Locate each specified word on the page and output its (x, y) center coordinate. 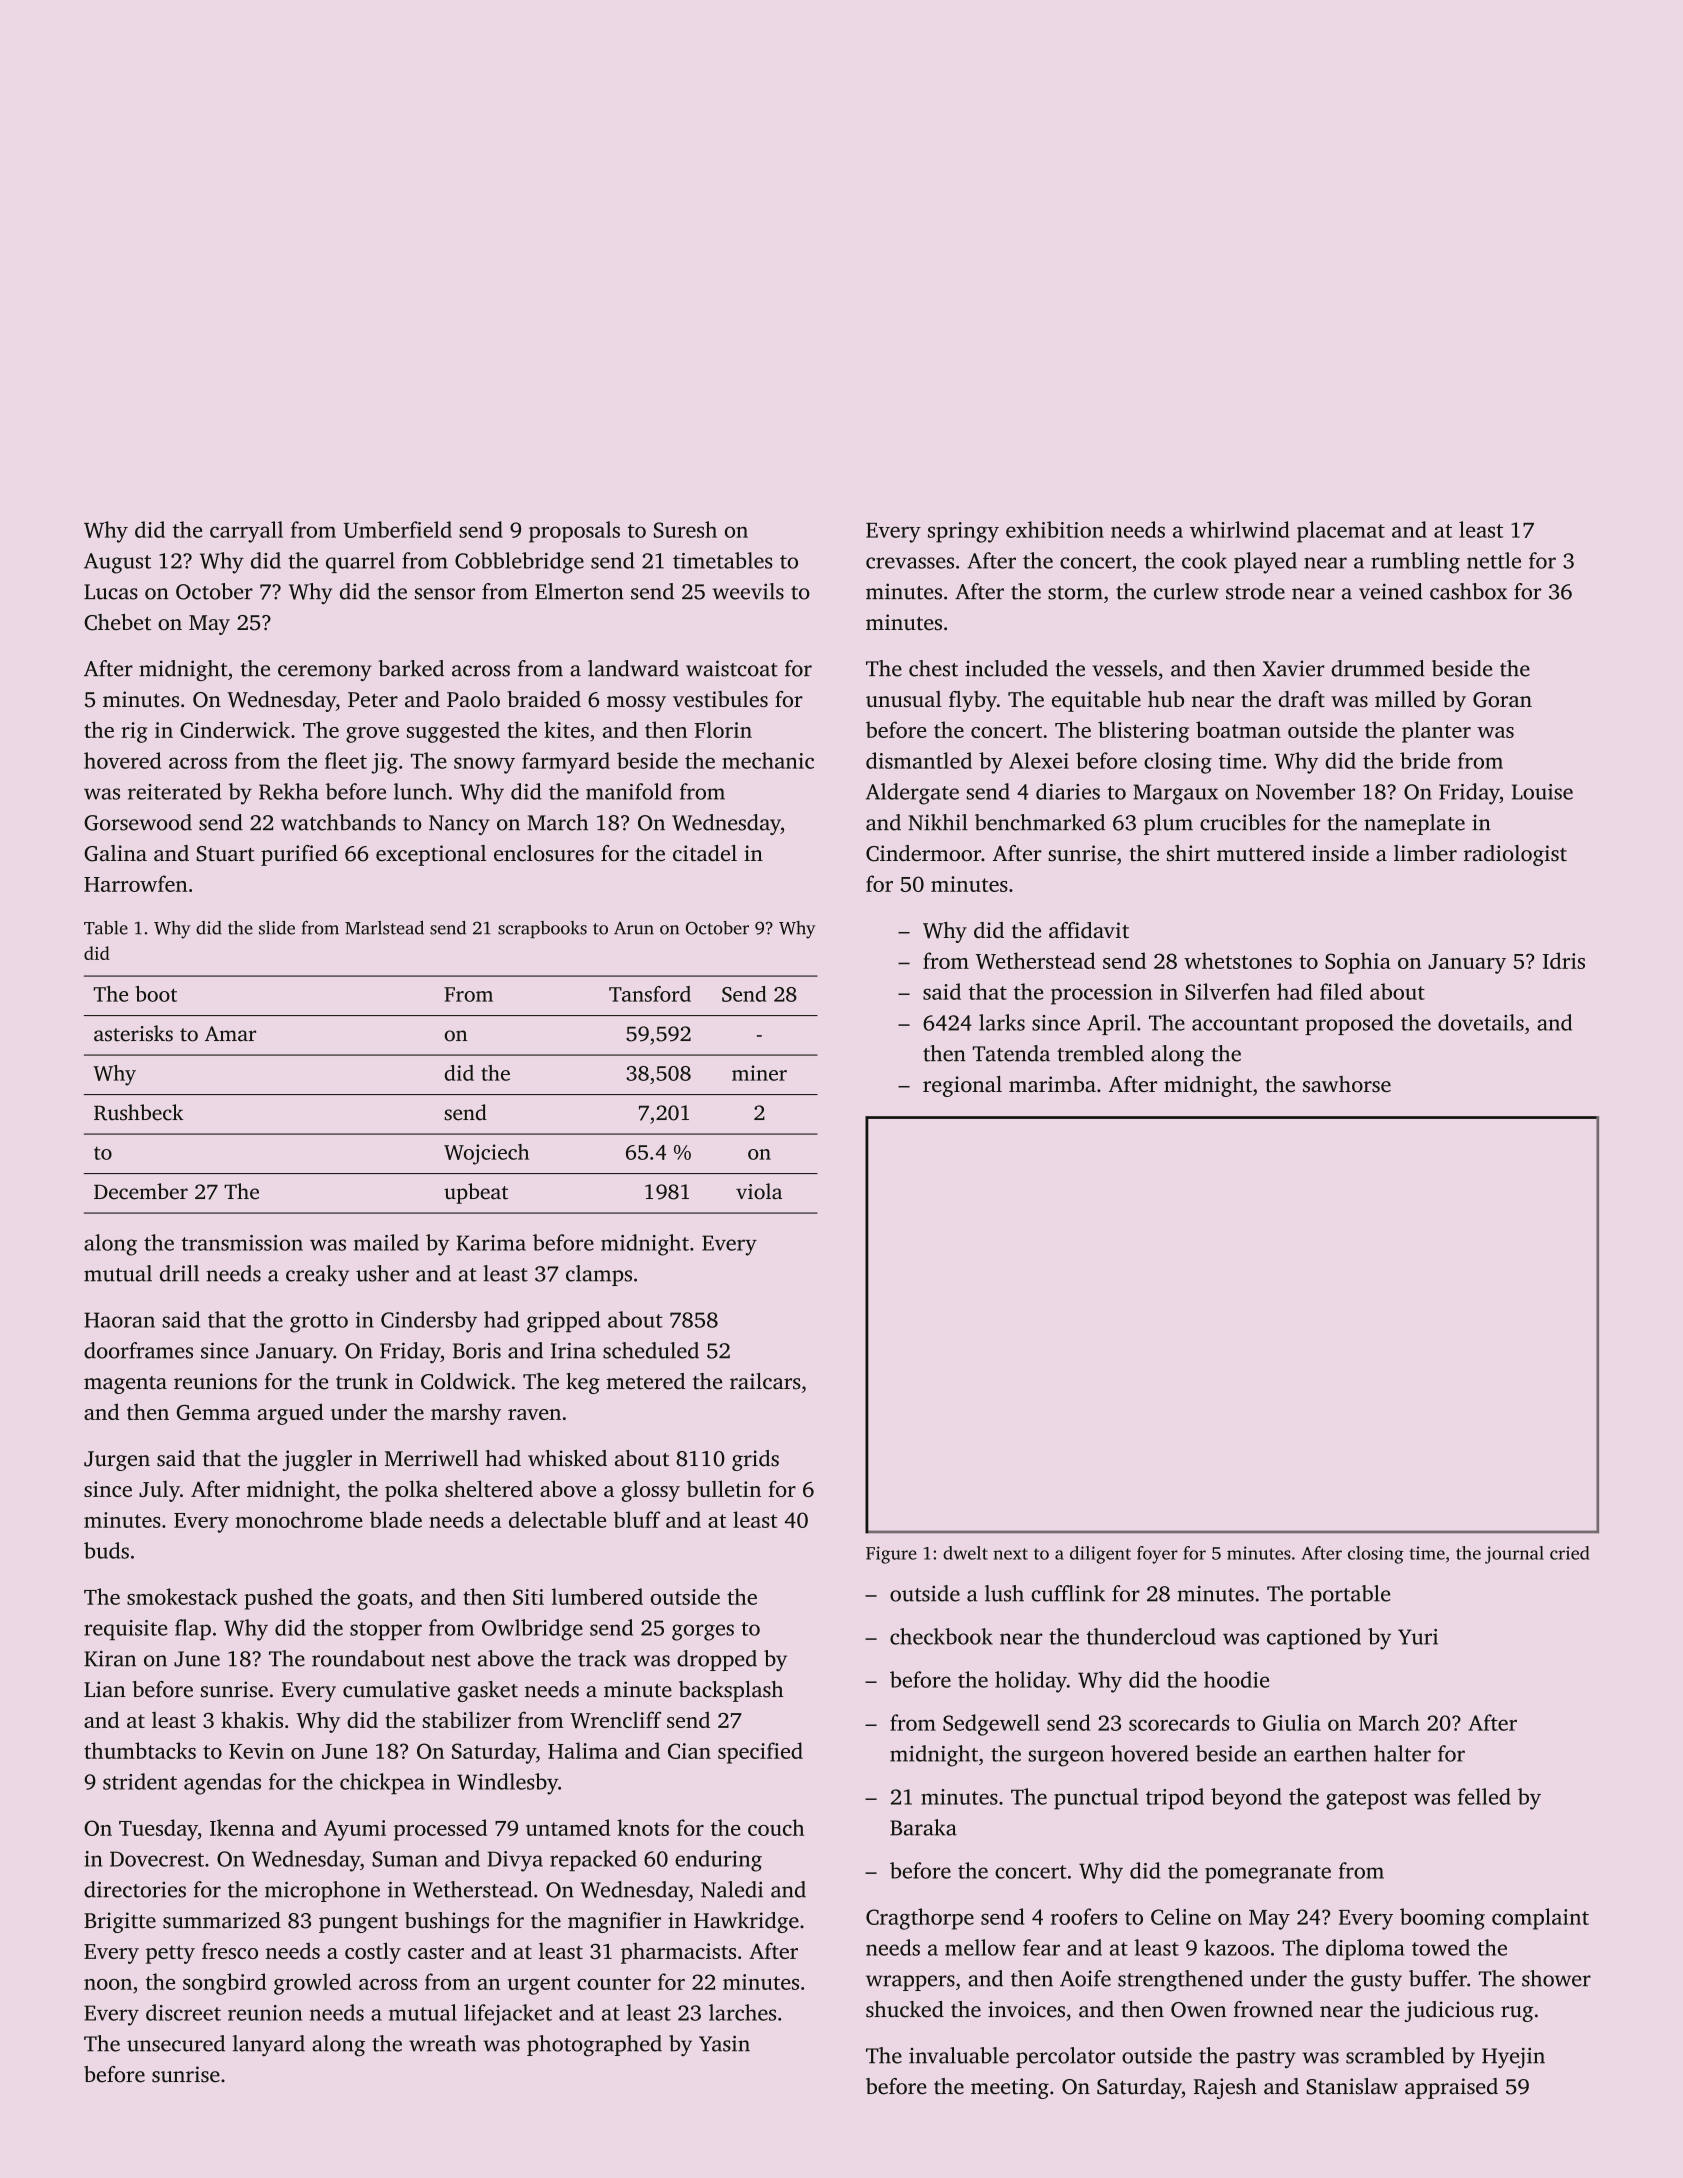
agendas (222, 1784)
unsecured (176, 2043)
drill (179, 1273)
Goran (1502, 700)
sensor (445, 594)
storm (1075, 593)
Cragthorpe (920, 1919)
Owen (1198, 2010)
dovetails (1481, 1022)
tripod (1175, 1799)
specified (760, 1753)
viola (759, 1191)
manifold (629, 791)
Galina (115, 853)
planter (1436, 732)
